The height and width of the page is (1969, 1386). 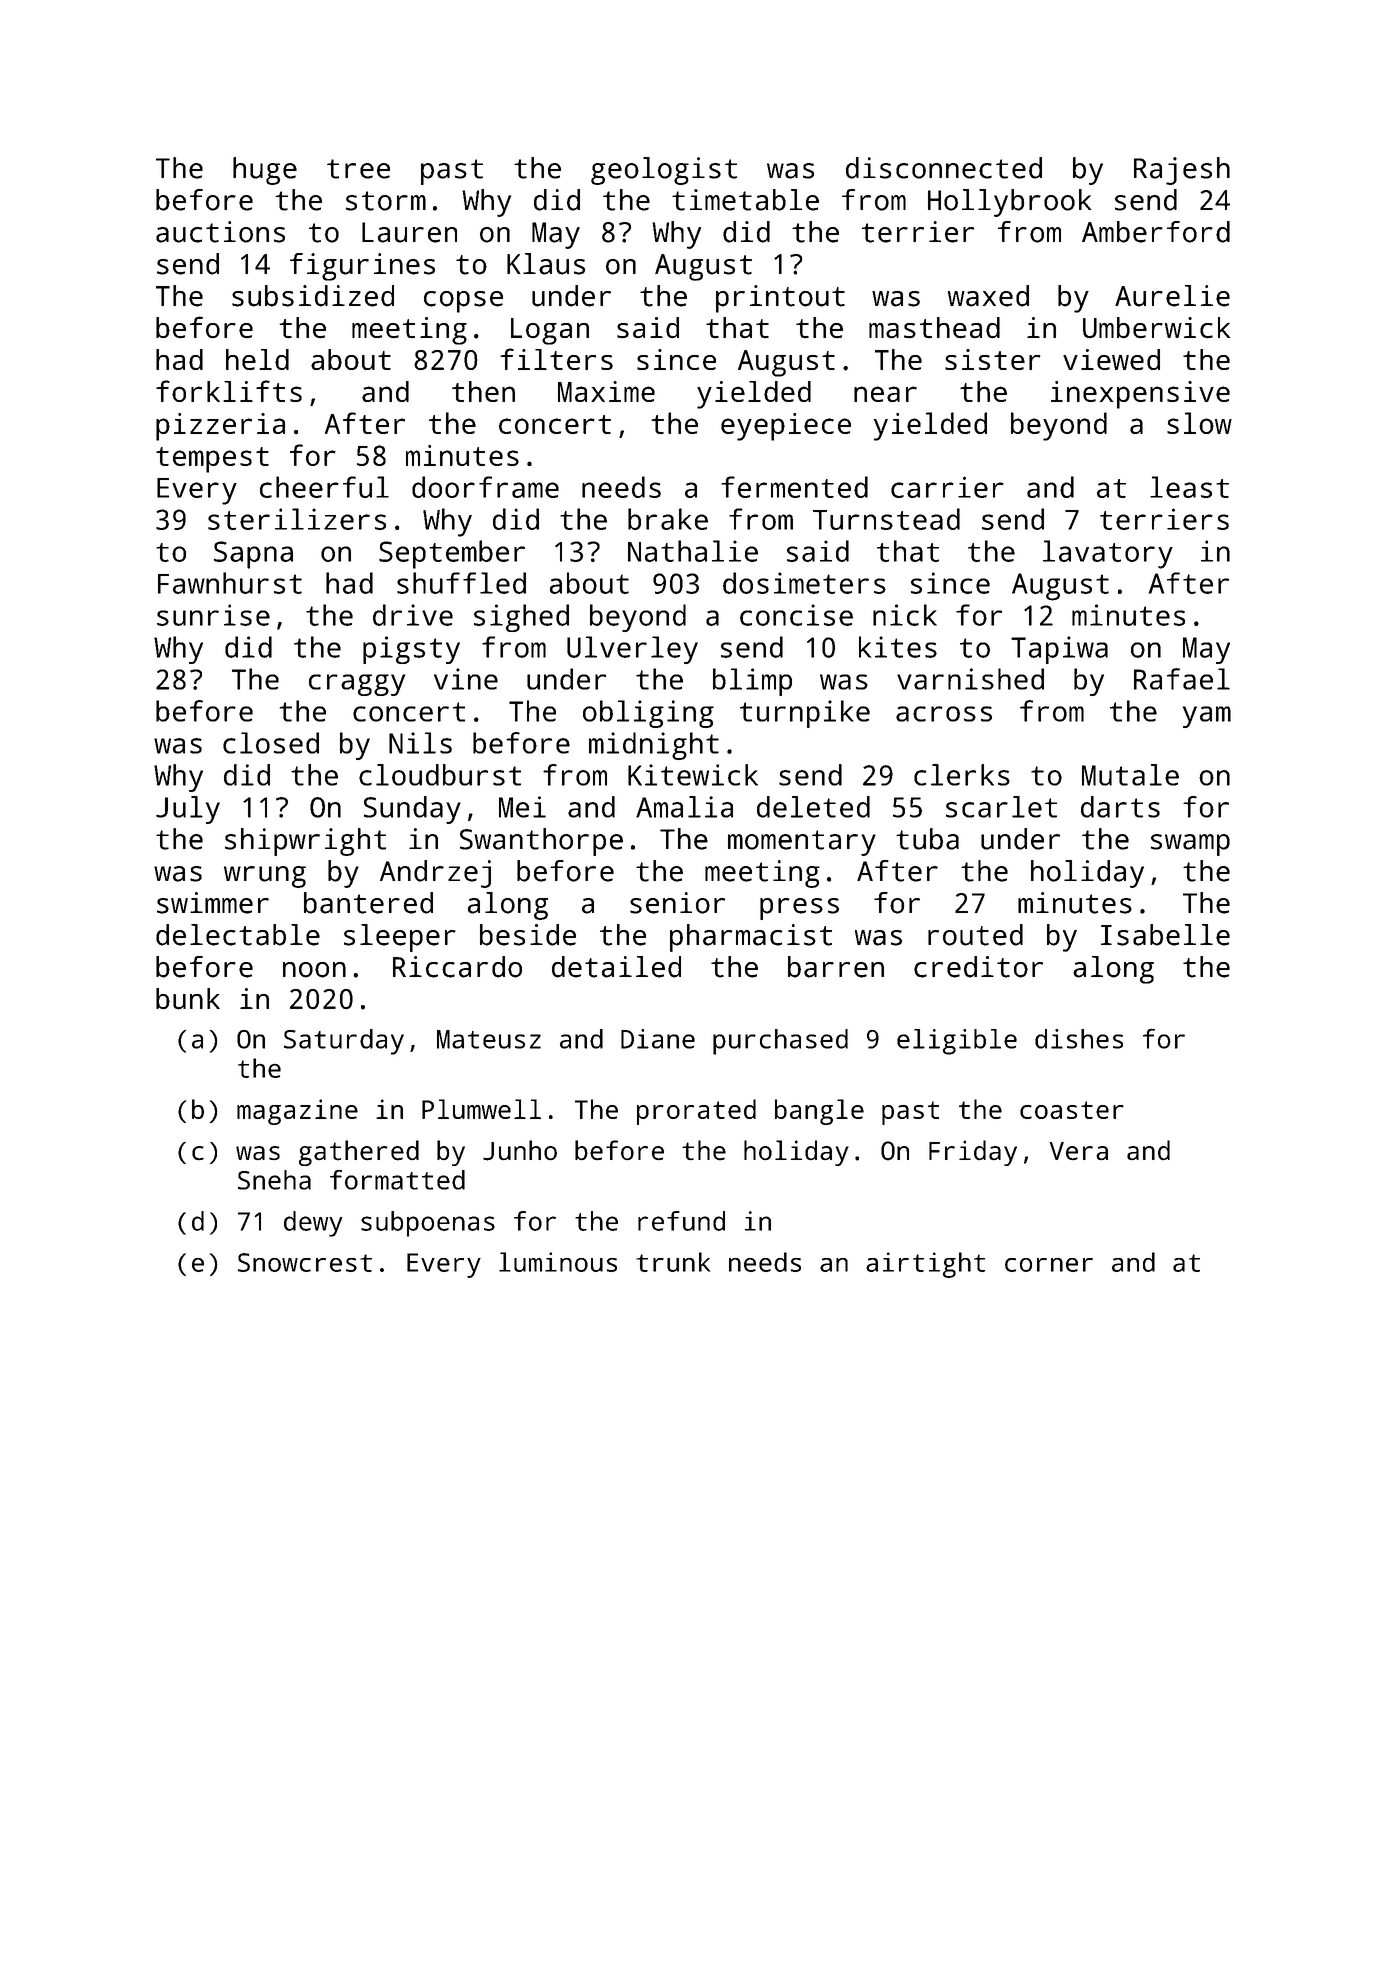 What do you see at coordinates (305, 1262) in the page?
I see `Snowcrest` at bounding box center [305, 1262].
